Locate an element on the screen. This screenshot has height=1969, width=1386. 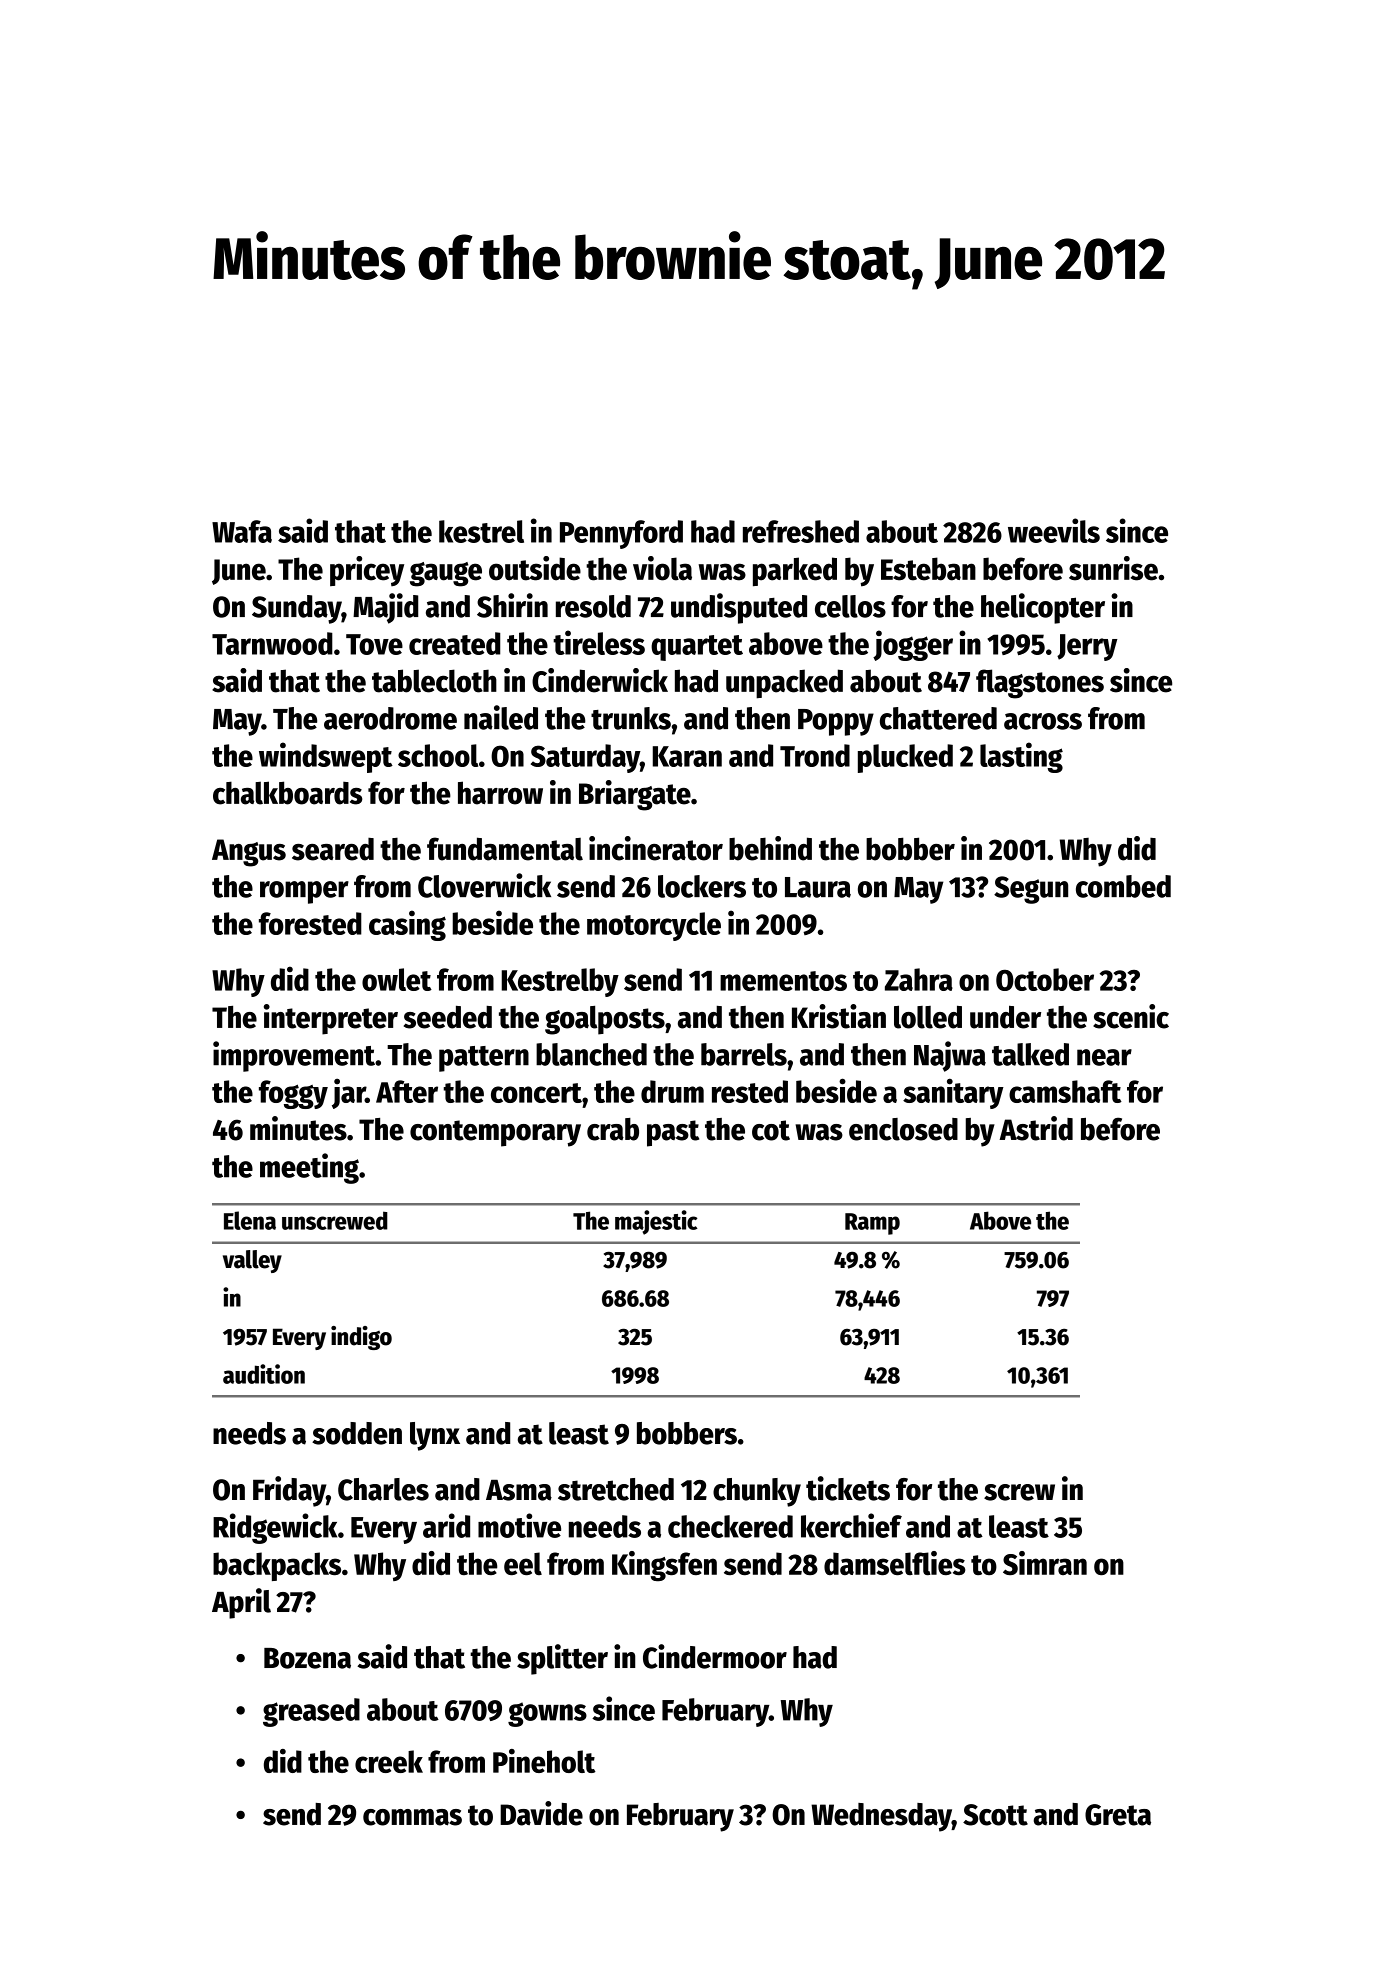
Davide is located at coordinates (541, 1813).
